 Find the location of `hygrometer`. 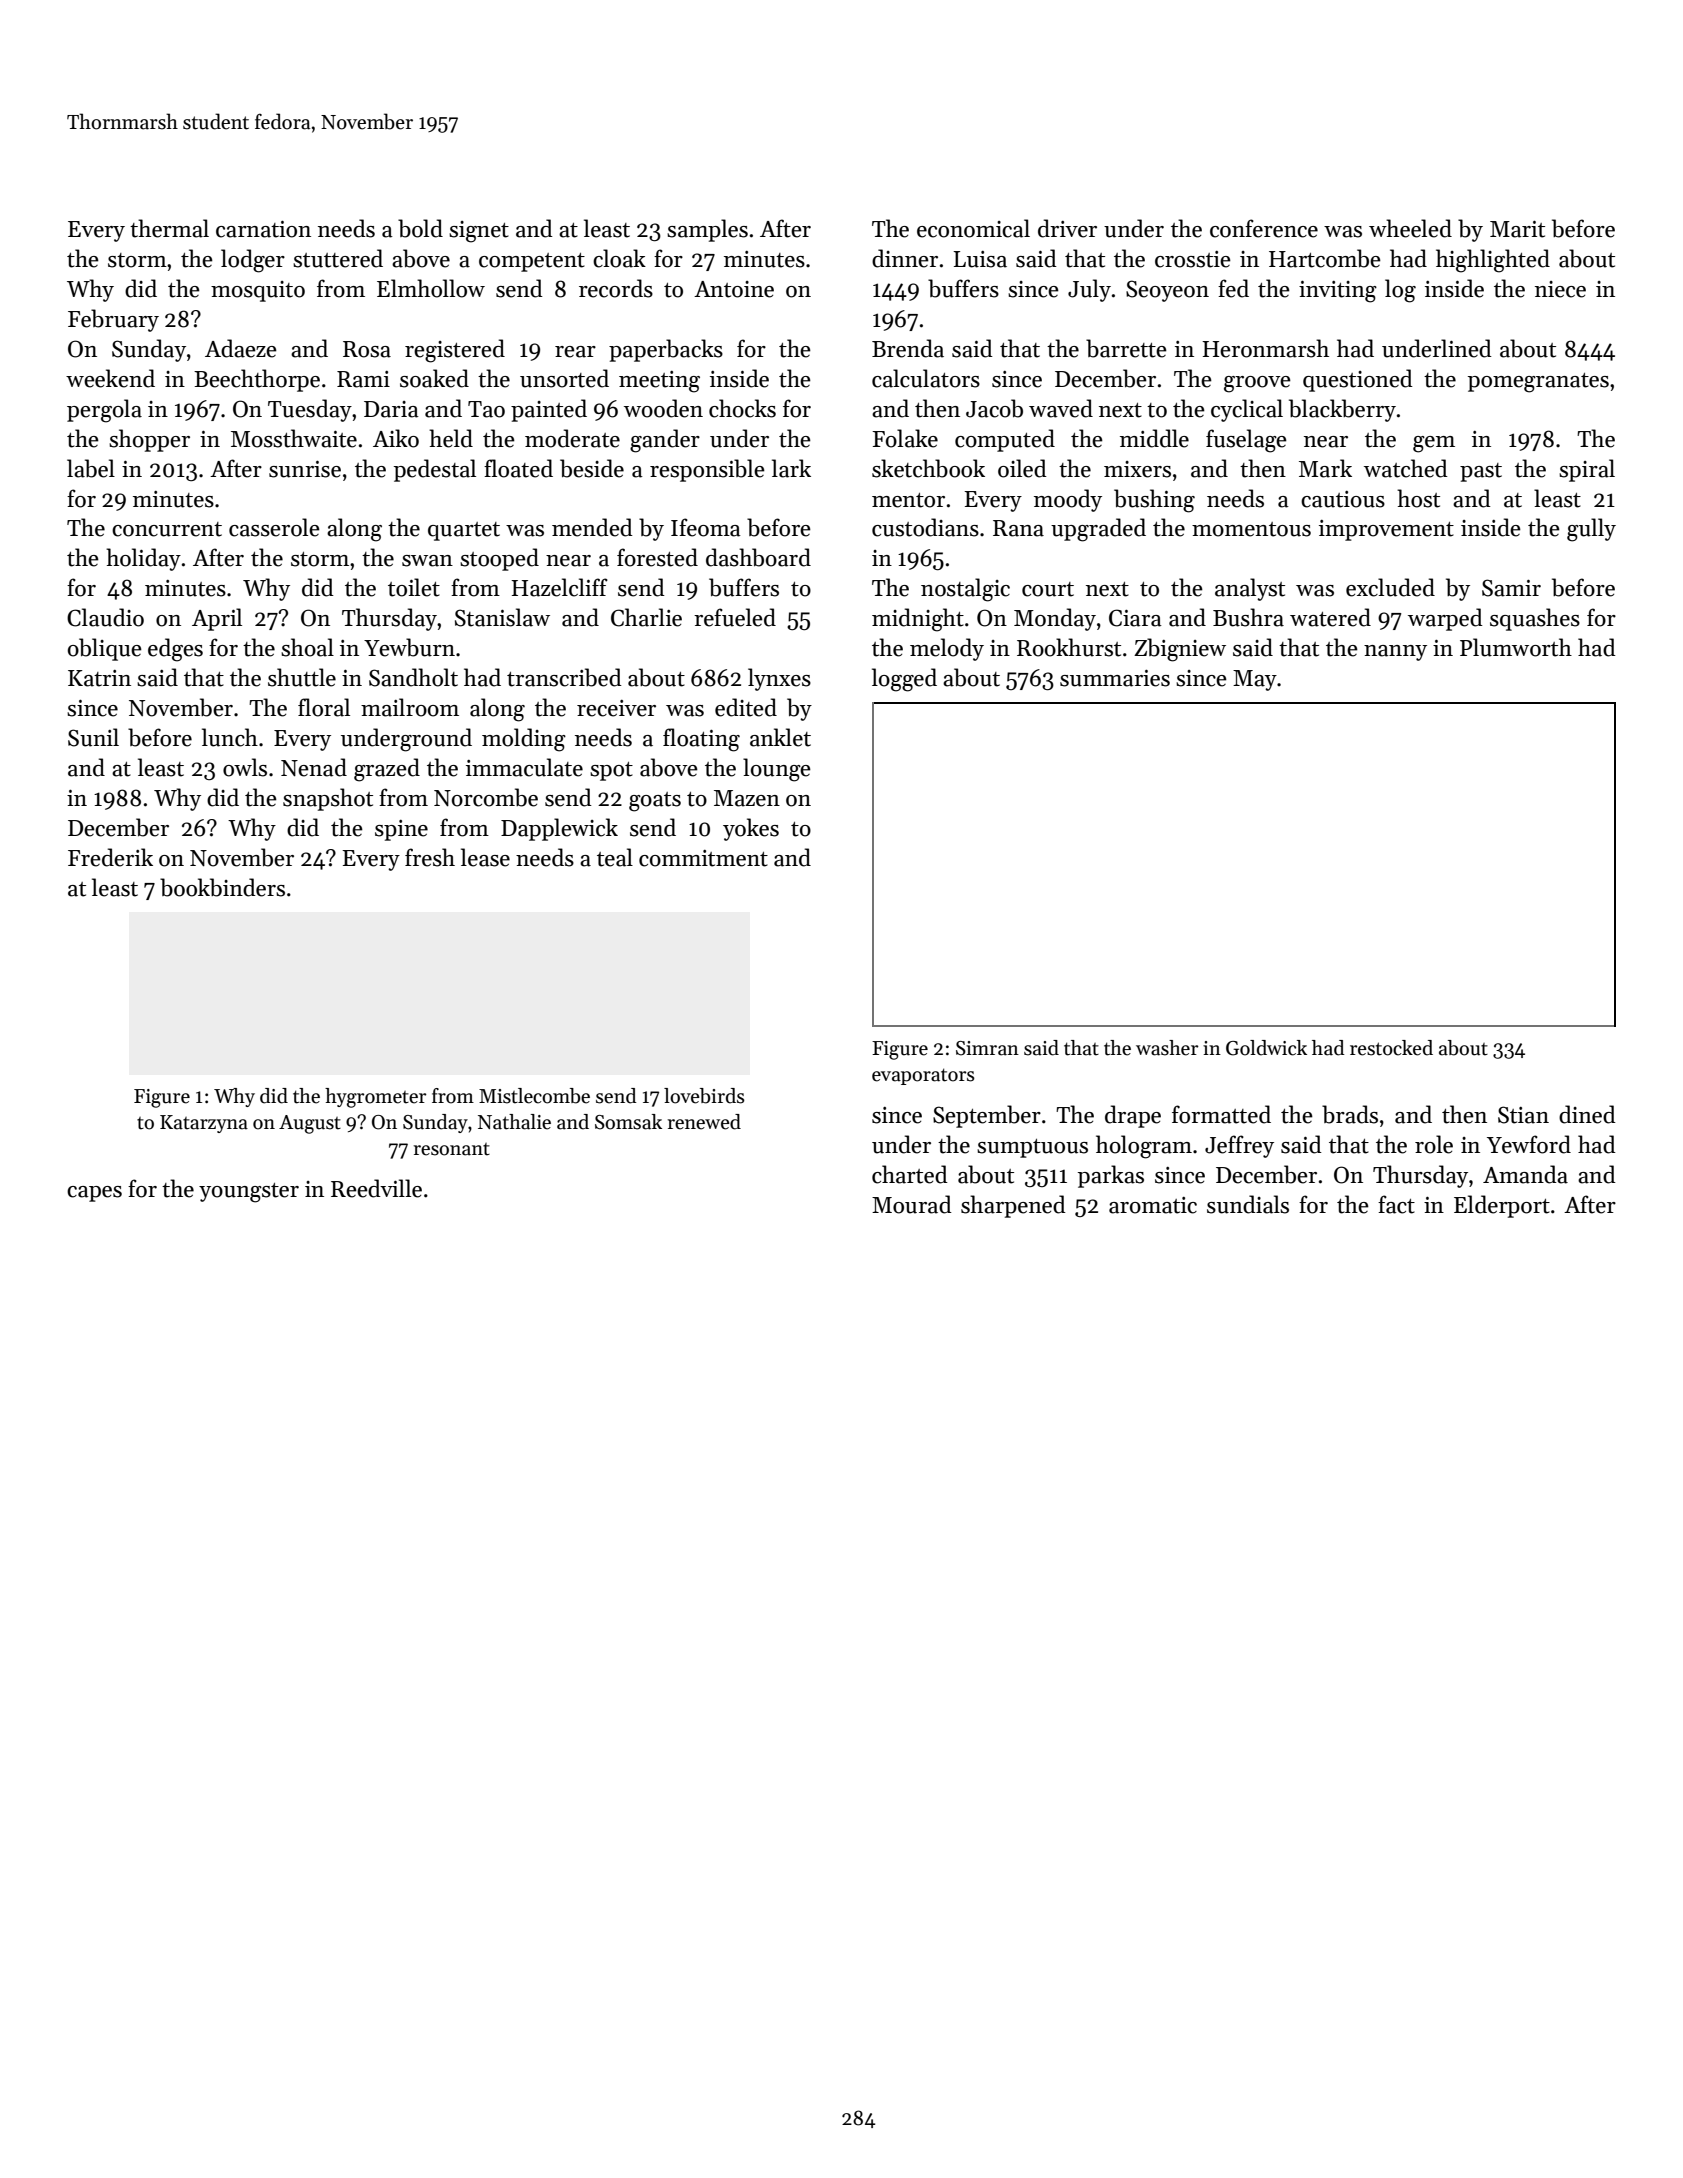

hygrometer is located at coordinates (376, 1098).
